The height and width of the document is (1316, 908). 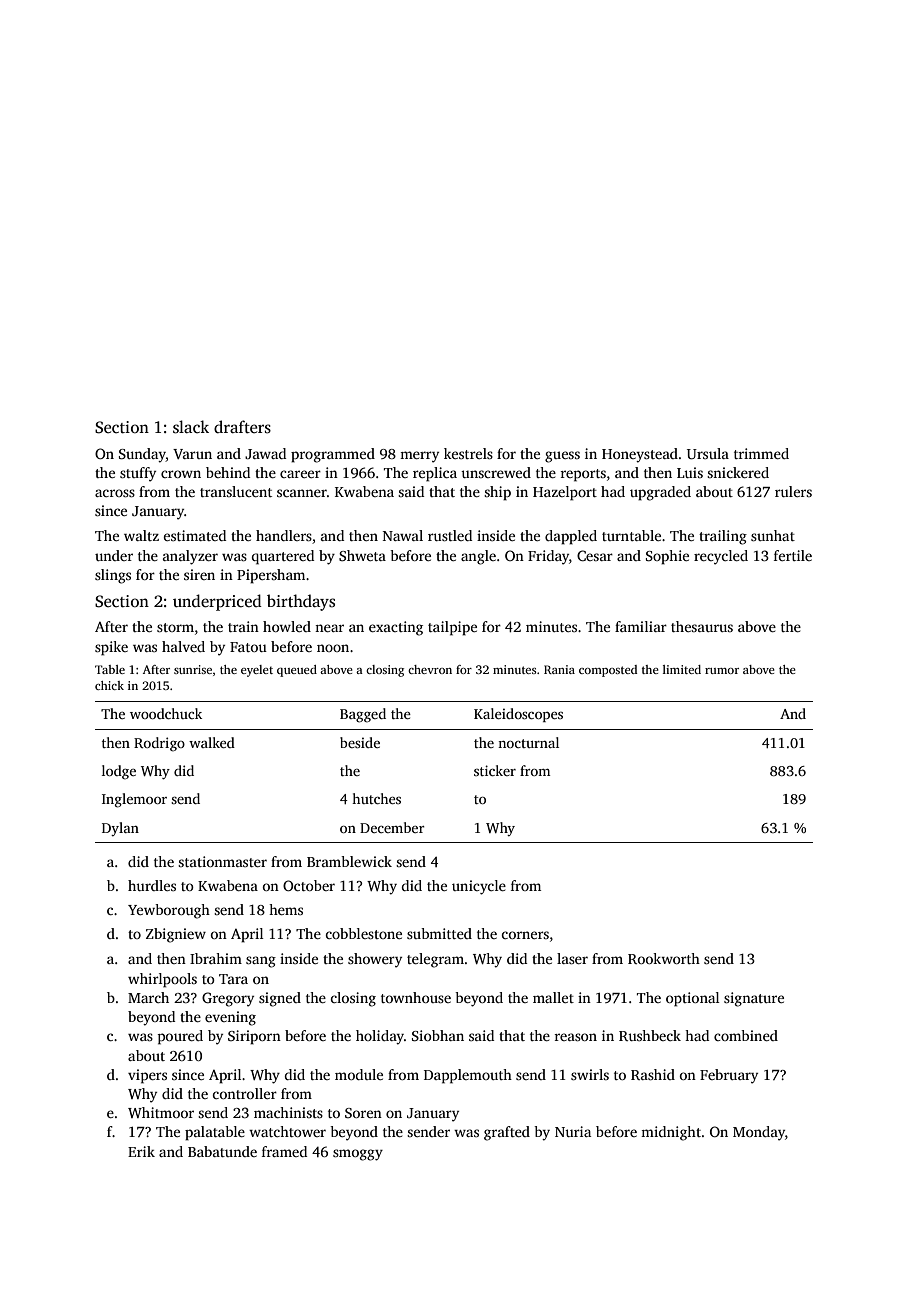 What do you see at coordinates (640, 455) in the document?
I see `Honeystead` at bounding box center [640, 455].
